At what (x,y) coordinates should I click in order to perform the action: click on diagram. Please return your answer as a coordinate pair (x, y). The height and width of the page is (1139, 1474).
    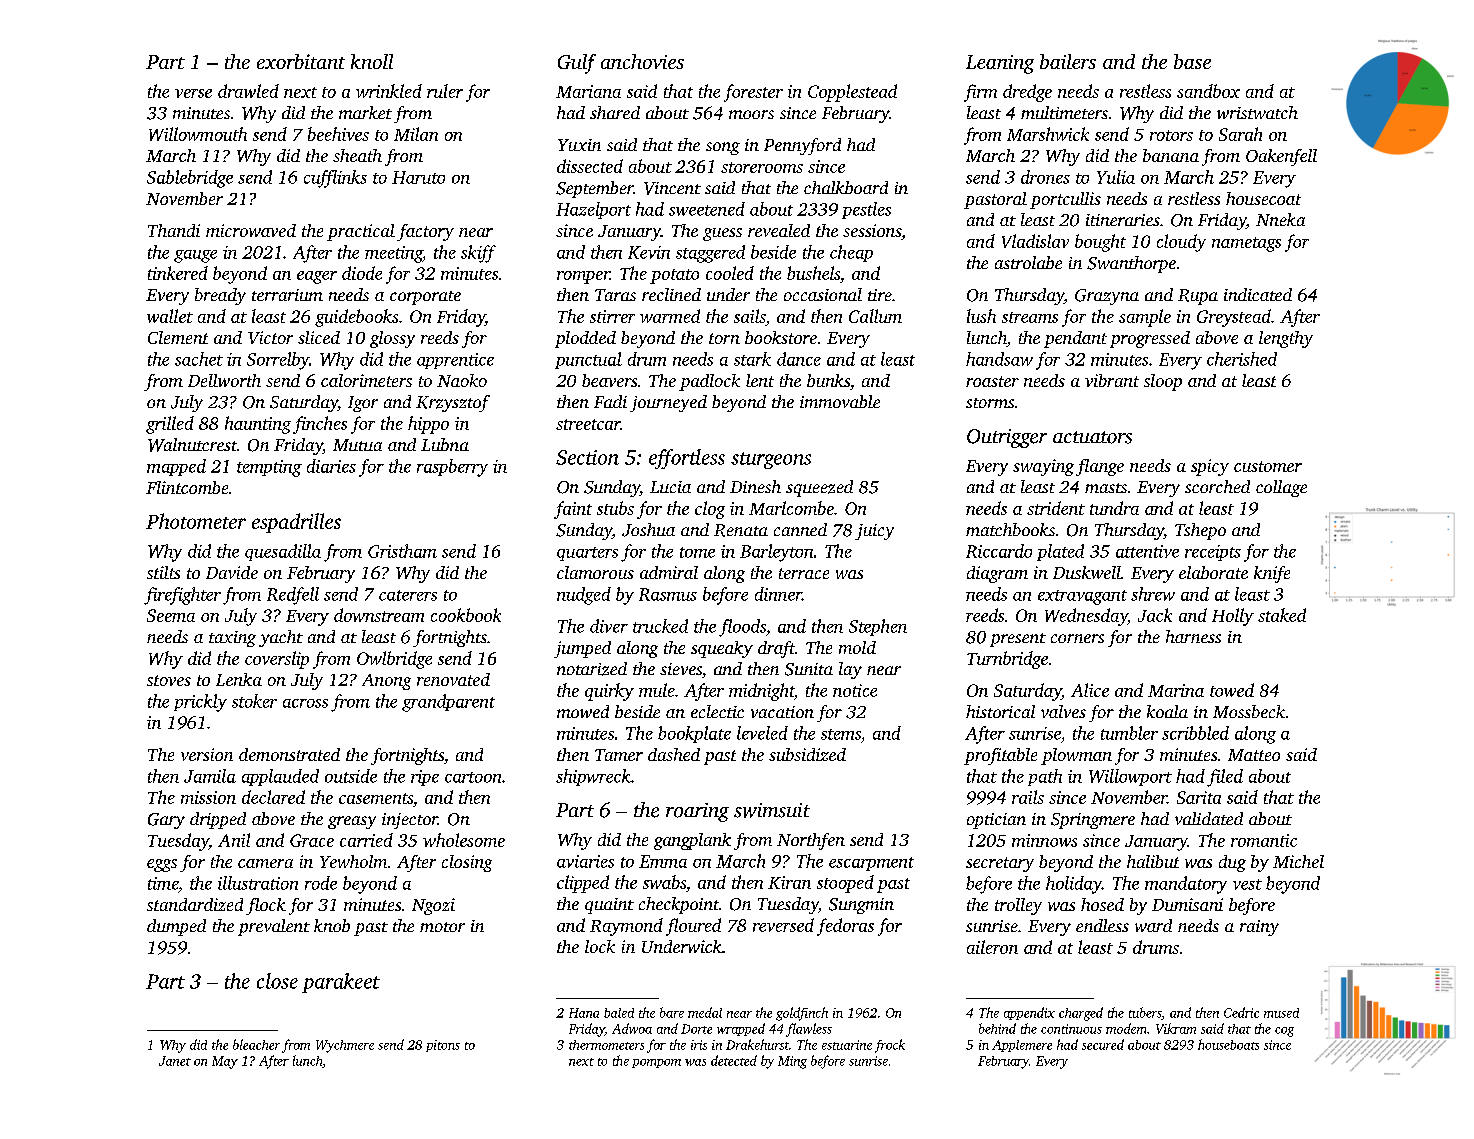
    Looking at the image, I should click on (997, 574).
